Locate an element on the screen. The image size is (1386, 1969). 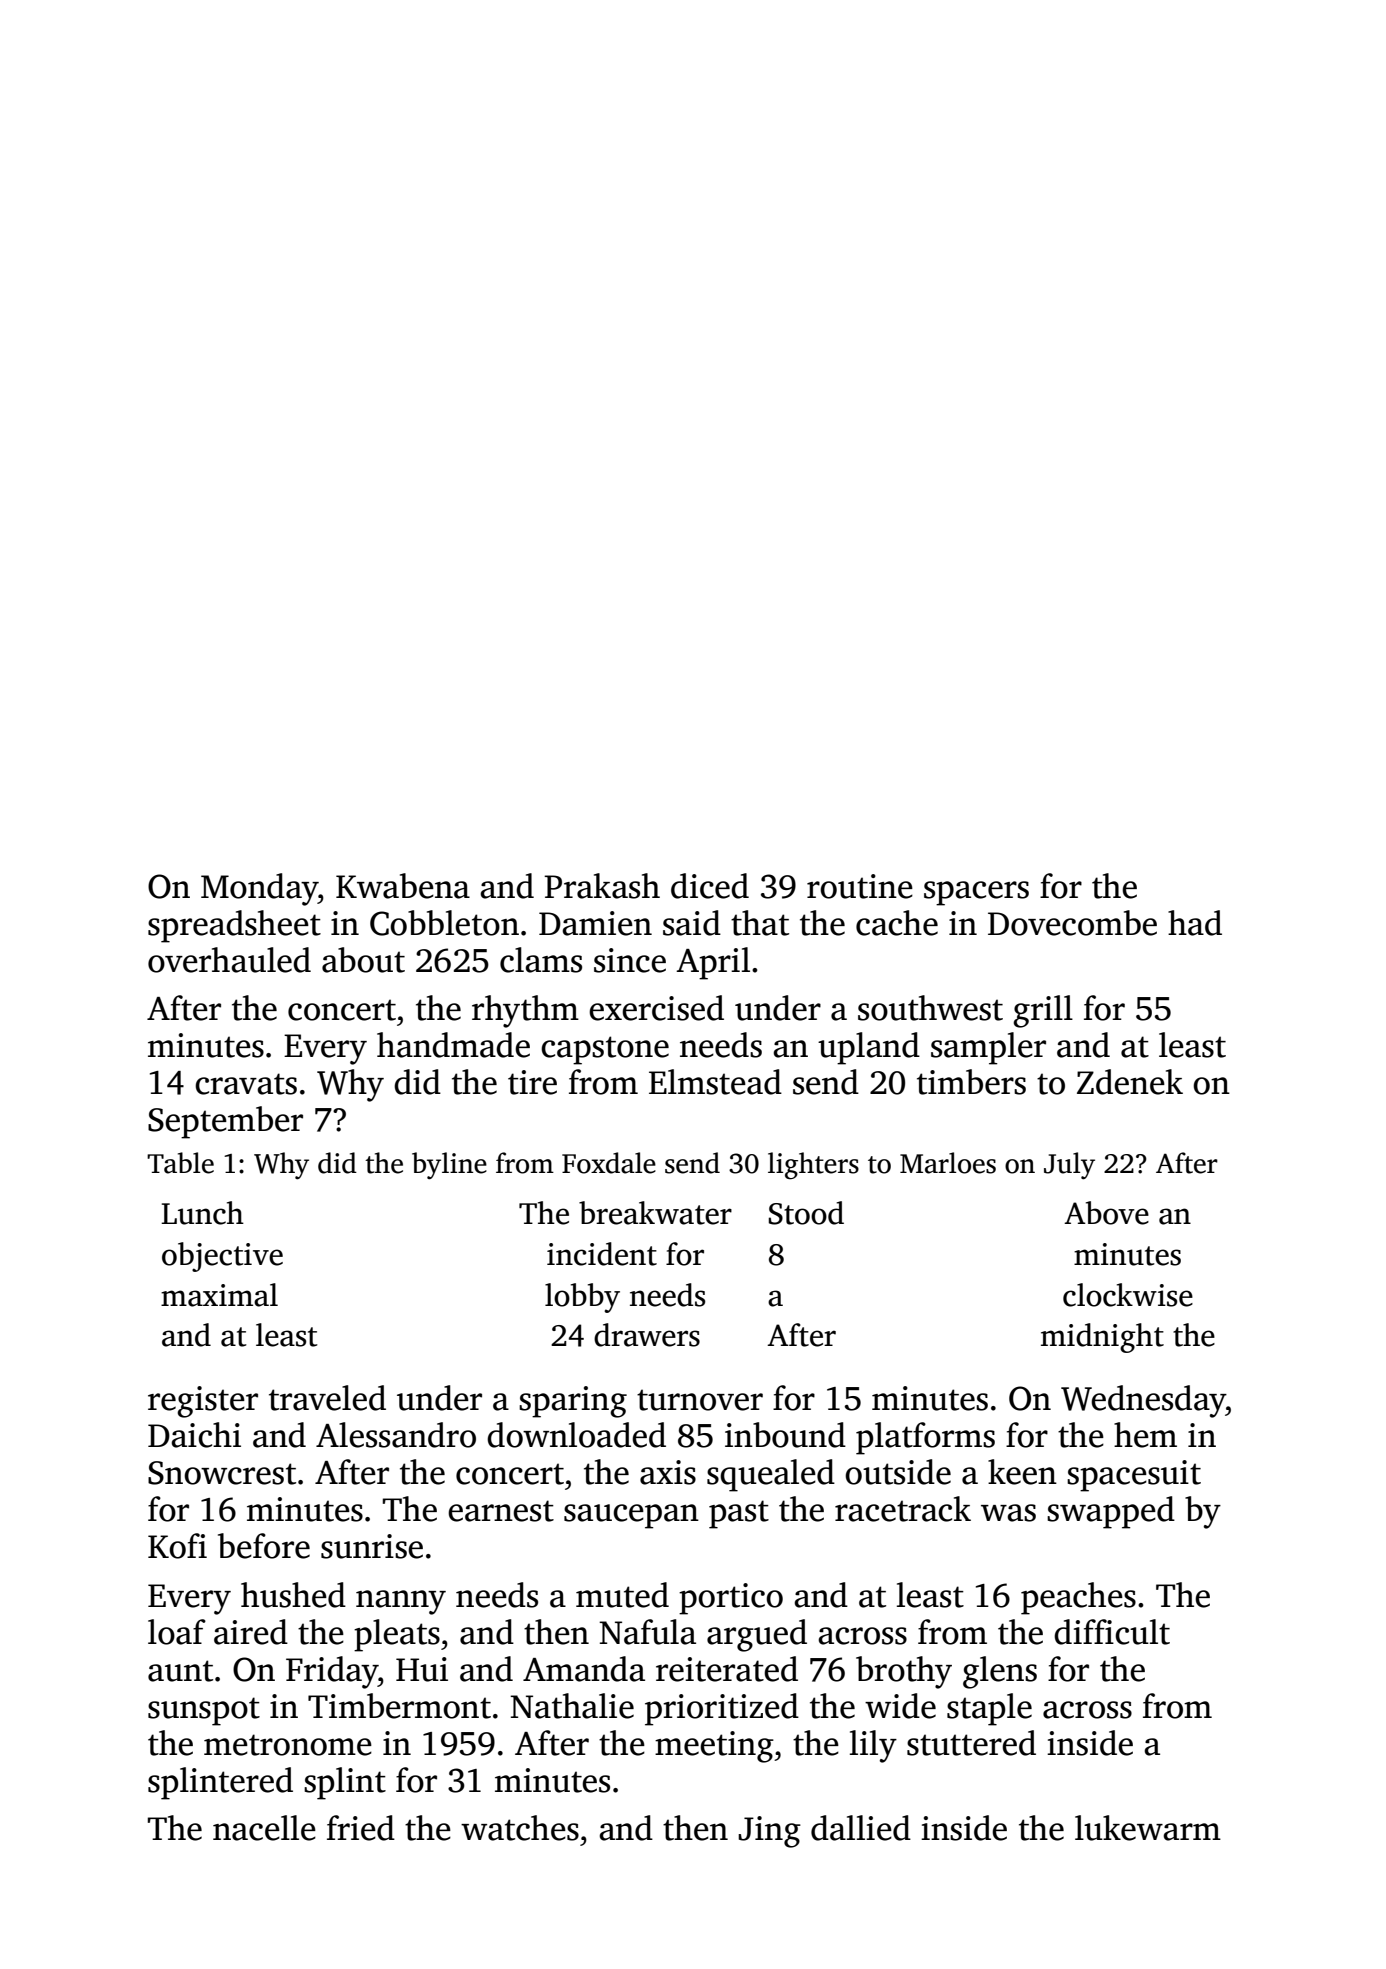
keen is located at coordinates (1022, 1472).
